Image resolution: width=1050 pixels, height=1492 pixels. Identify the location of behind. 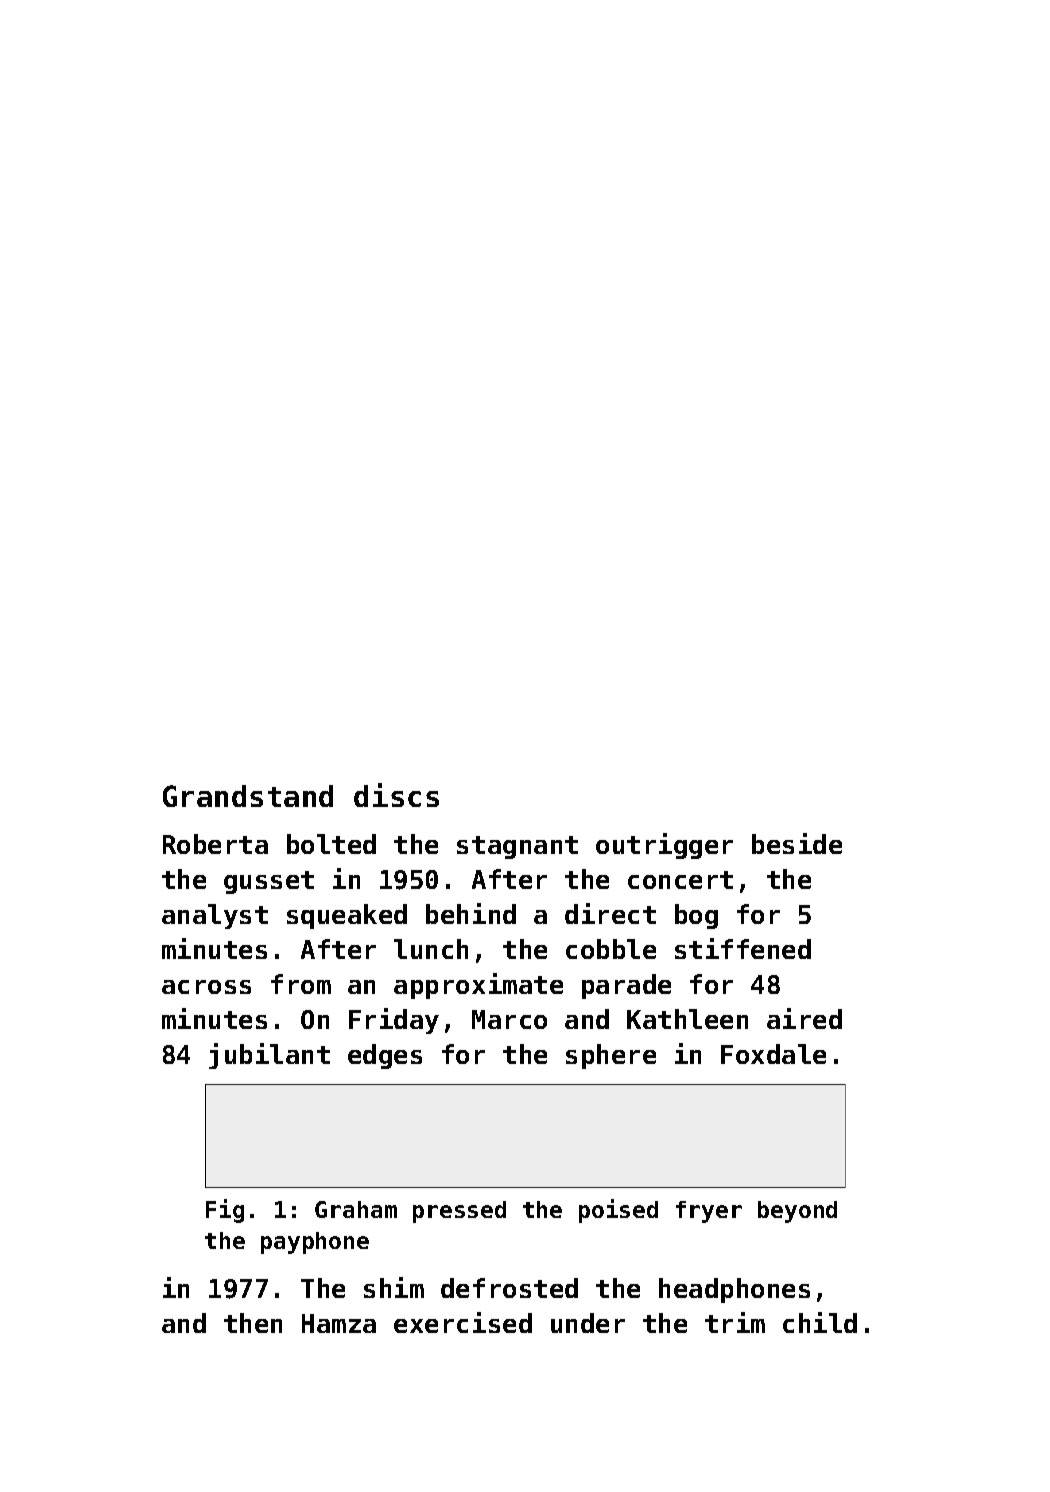
(471, 913).
